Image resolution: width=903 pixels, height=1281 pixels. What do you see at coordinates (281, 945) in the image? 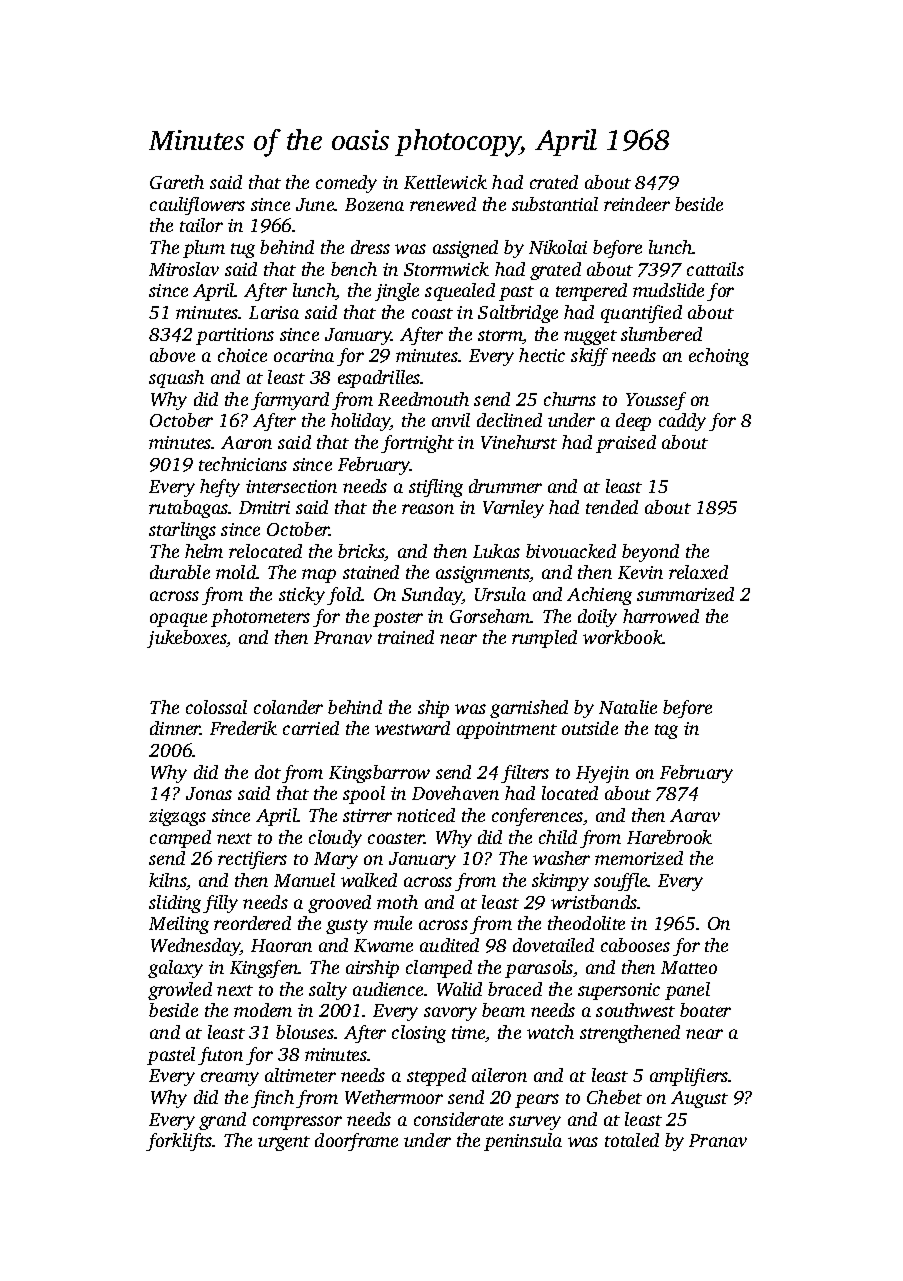
I see `Haoran` at bounding box center [281, 945].
